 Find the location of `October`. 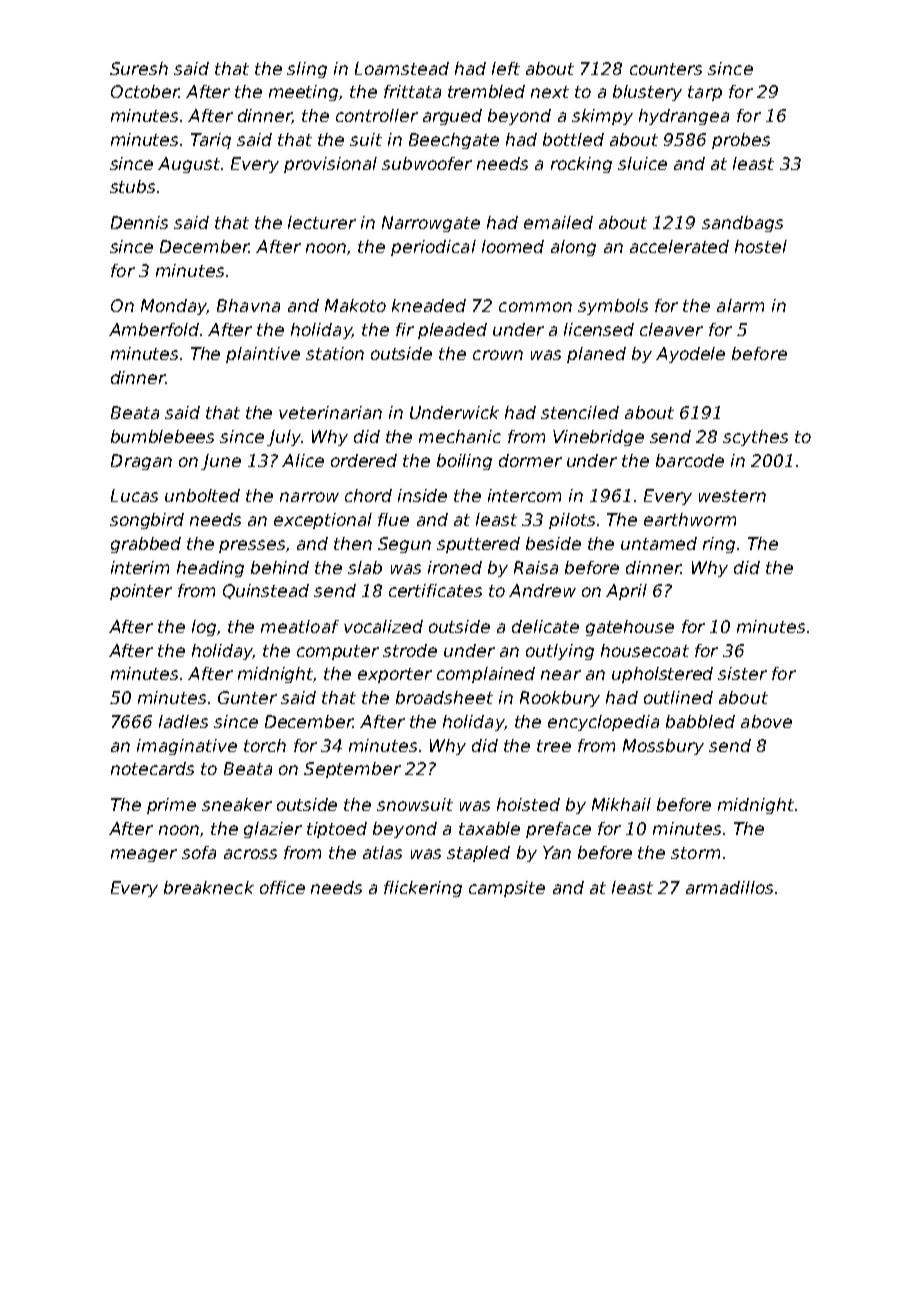

October is located at coordinates (145, 91).
